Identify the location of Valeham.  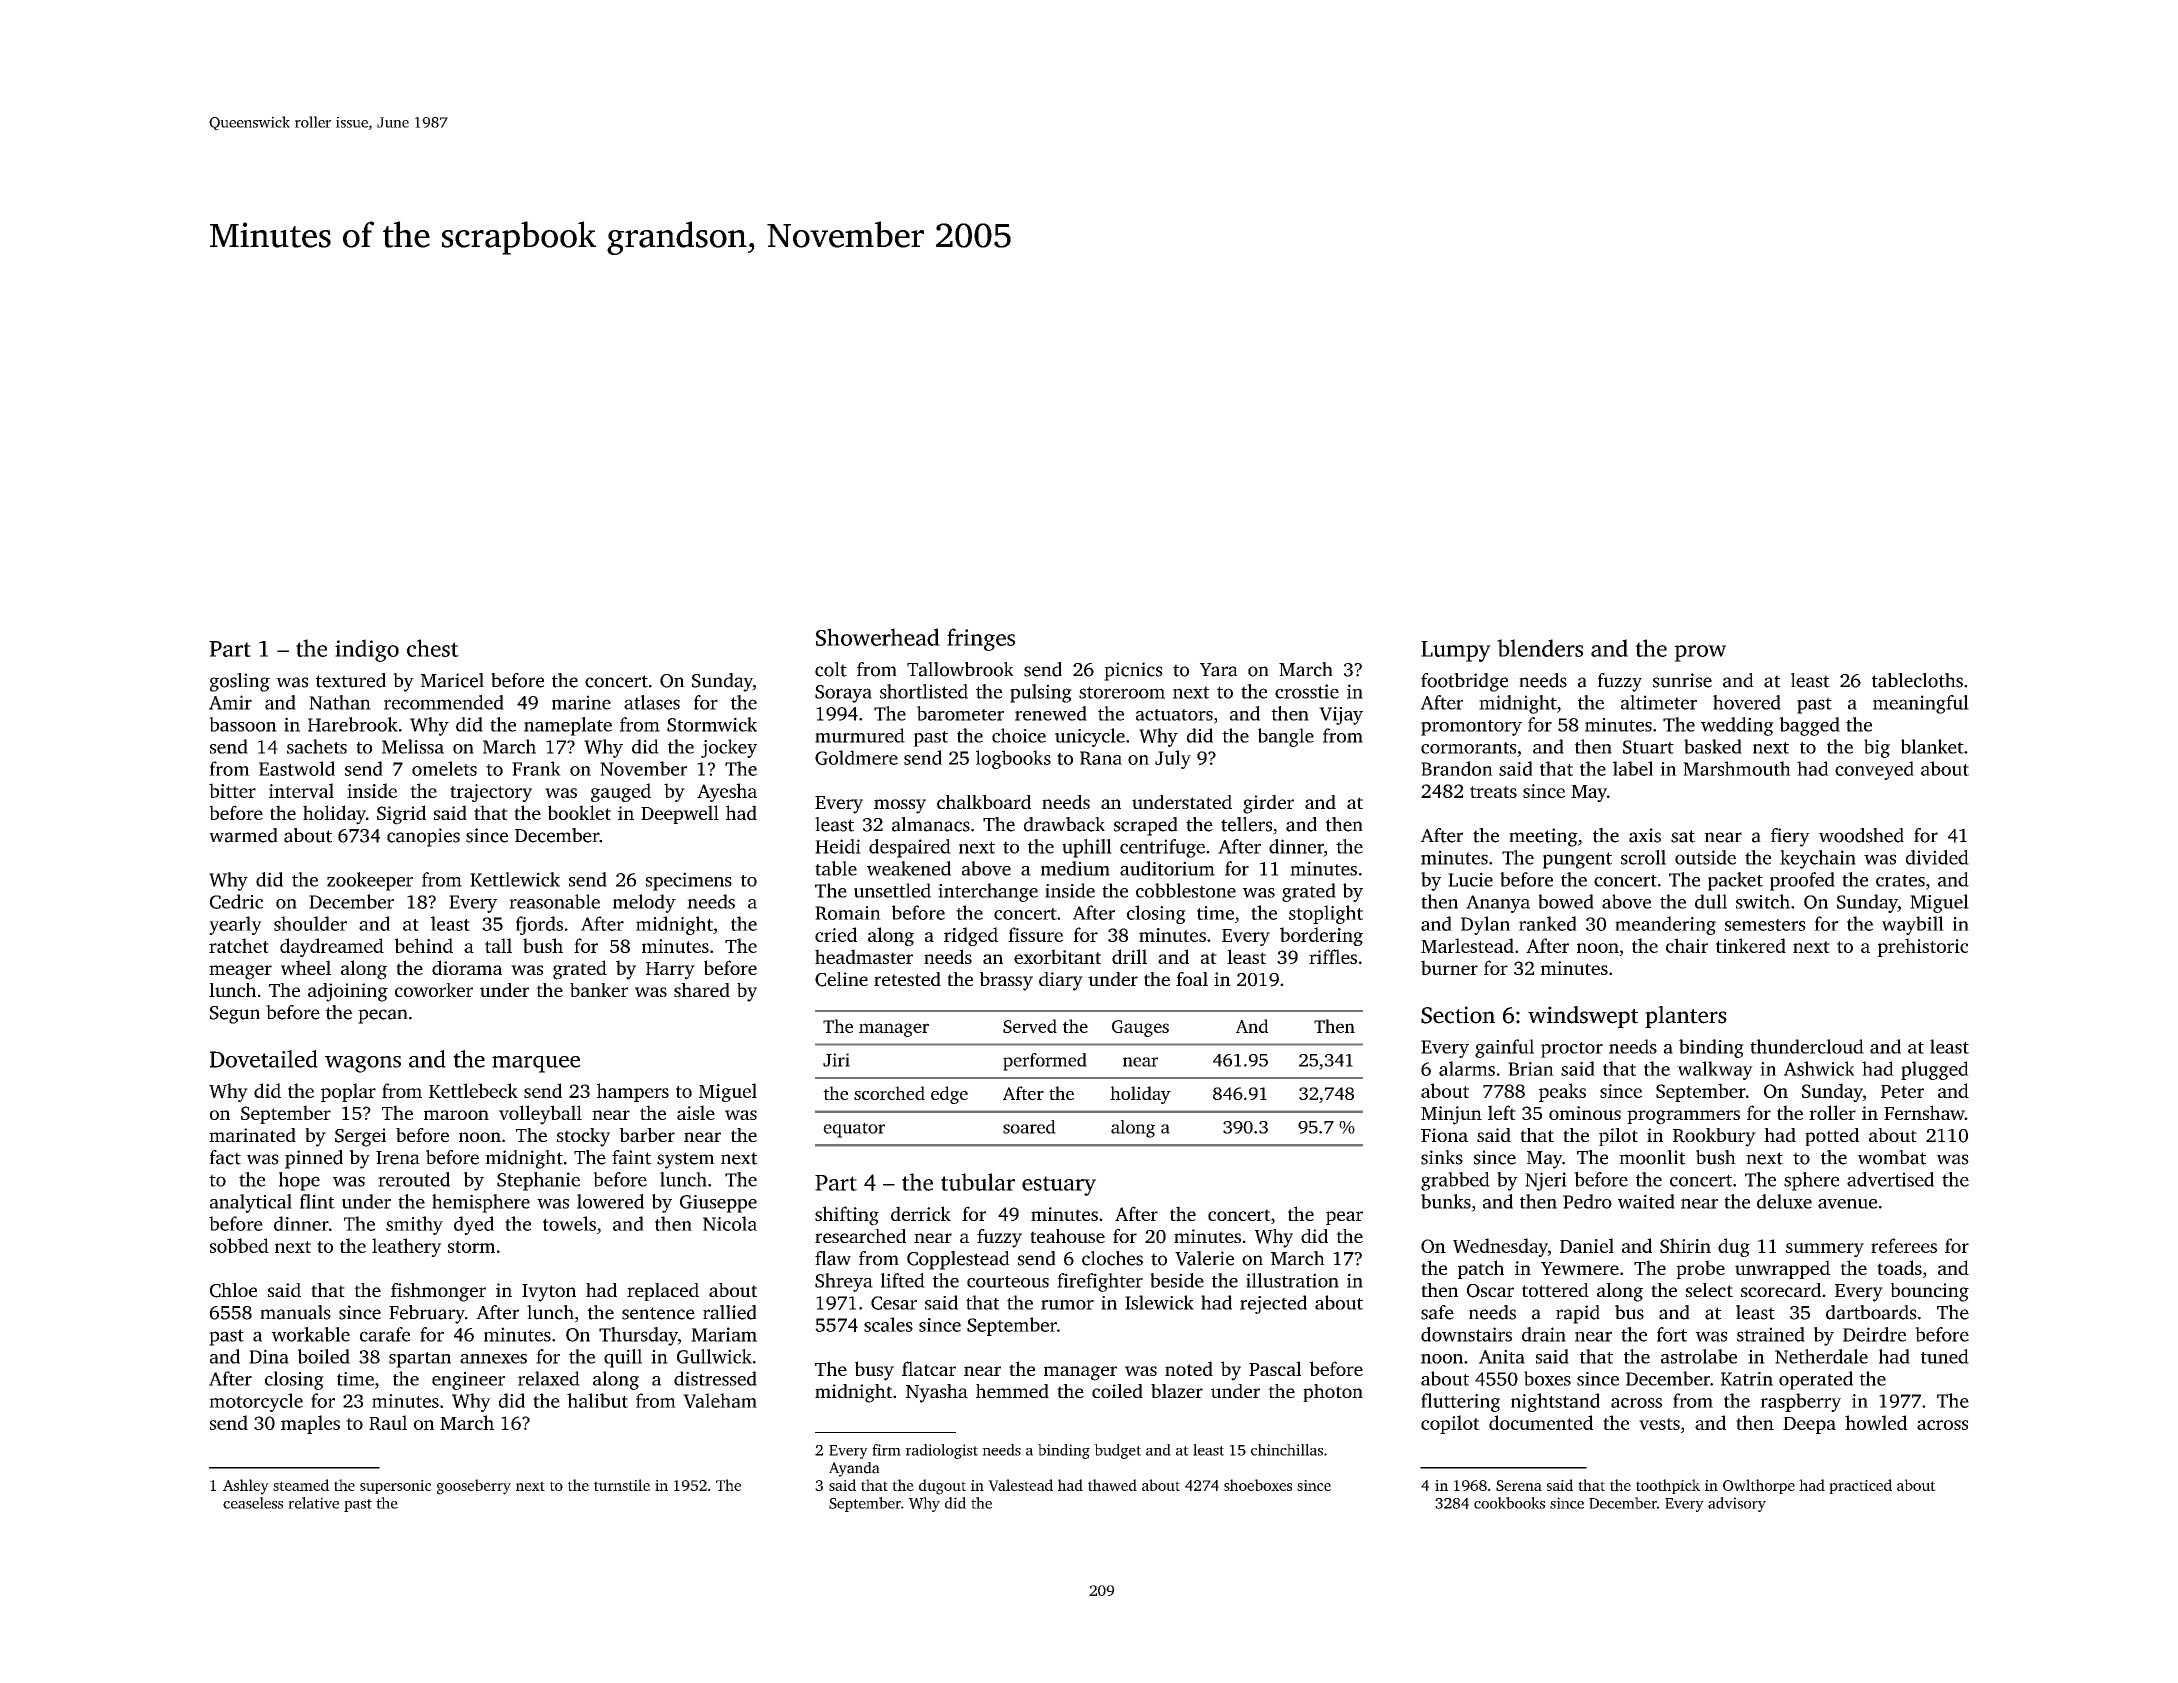
(720, 1400).
